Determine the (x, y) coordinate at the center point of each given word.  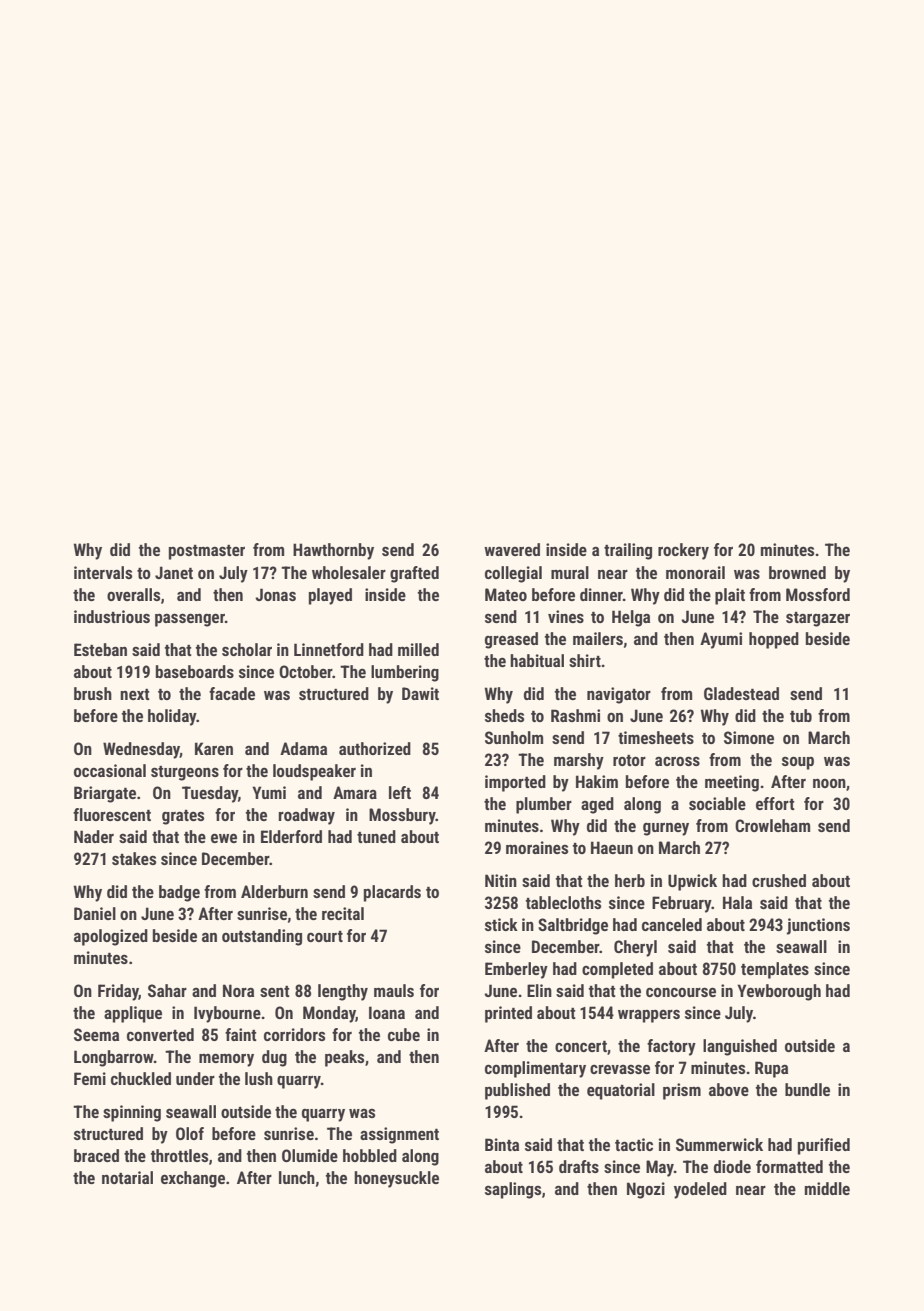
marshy (579, 761)
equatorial (621, 1091)
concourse (681, 992)
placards (392, 893)
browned (797, 572)
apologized (111, 937)
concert (581, 1046)
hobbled (370, 1155)
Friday (118, 992)
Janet (174, 572)
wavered (512, 549)
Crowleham (772, 825)
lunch (297, 1177)
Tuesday (210, 794)
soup (798, 763)
